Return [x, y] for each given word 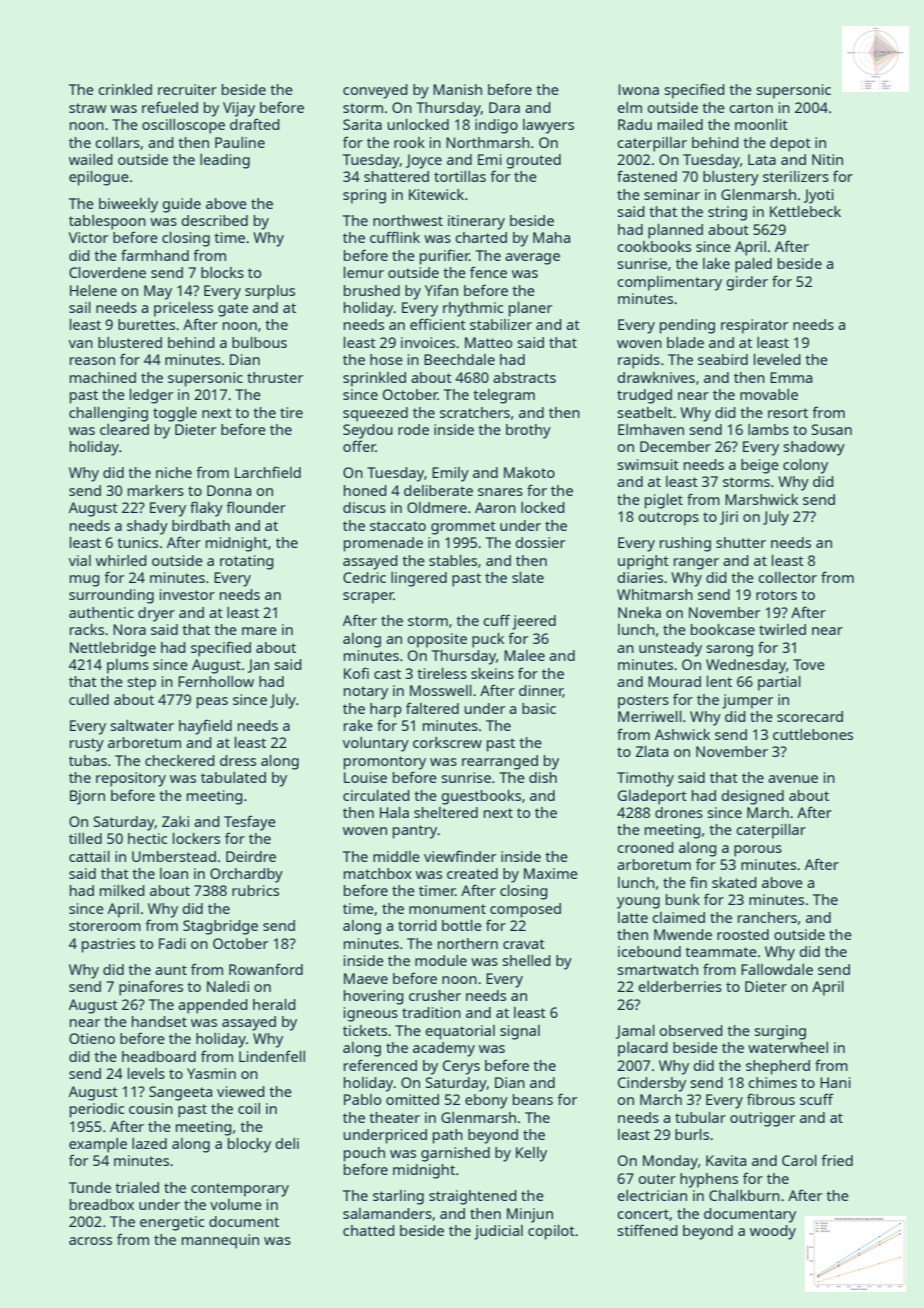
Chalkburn [744, 1195]
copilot [551, 1232]
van [81, 344]
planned [675, 231]
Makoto [529, 472]
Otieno [92, 1038]
